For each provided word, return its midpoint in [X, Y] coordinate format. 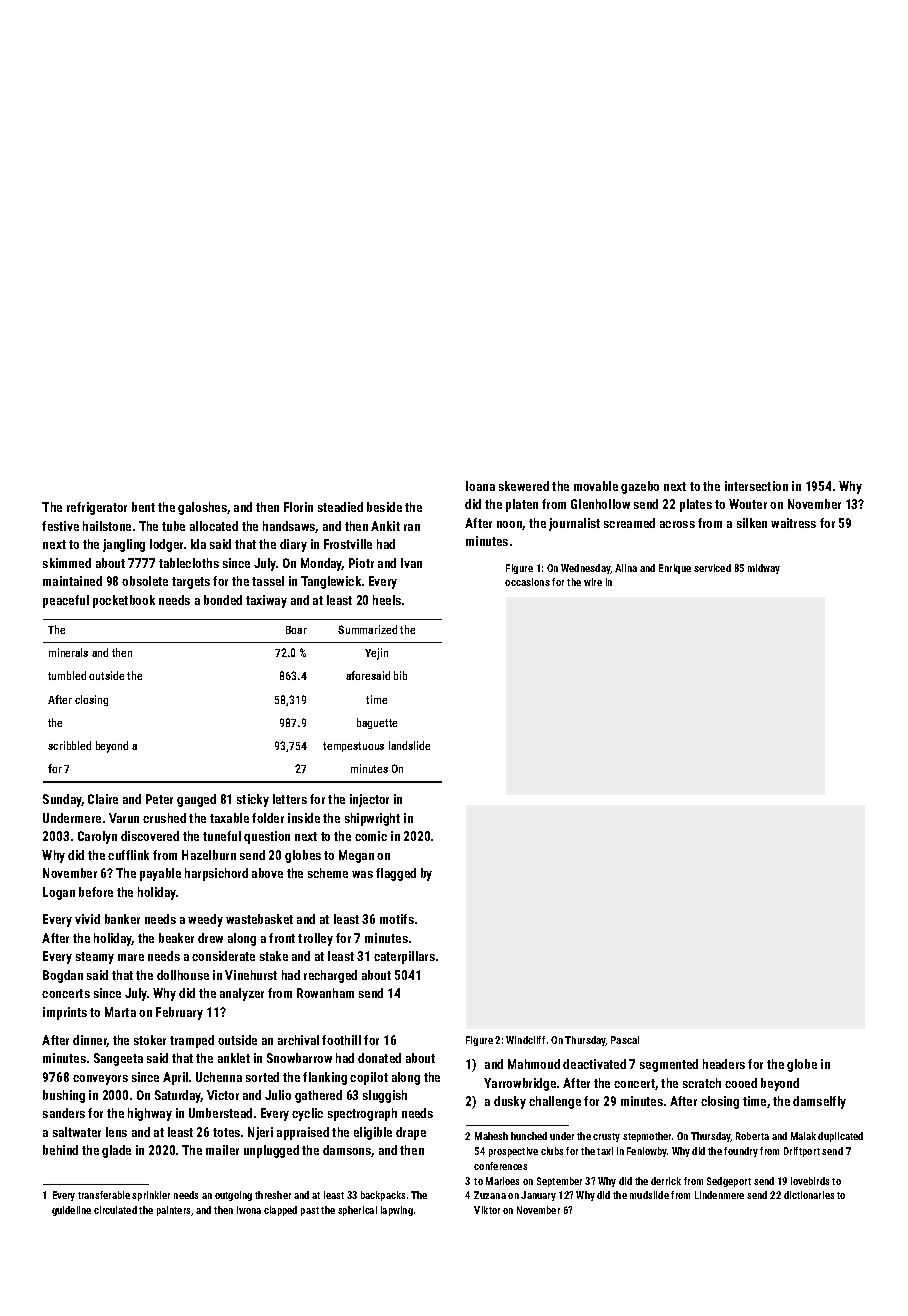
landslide [409, 745]
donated [379, 1058]
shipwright [372, 819]
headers [724, 1064]
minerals [68, 652]
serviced [712, 568]
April [175, 1078]
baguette [377, 723]
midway [764, 569]
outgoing [233, 1196]
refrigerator [97, 508]
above [267, 873]
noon [510, 525]
